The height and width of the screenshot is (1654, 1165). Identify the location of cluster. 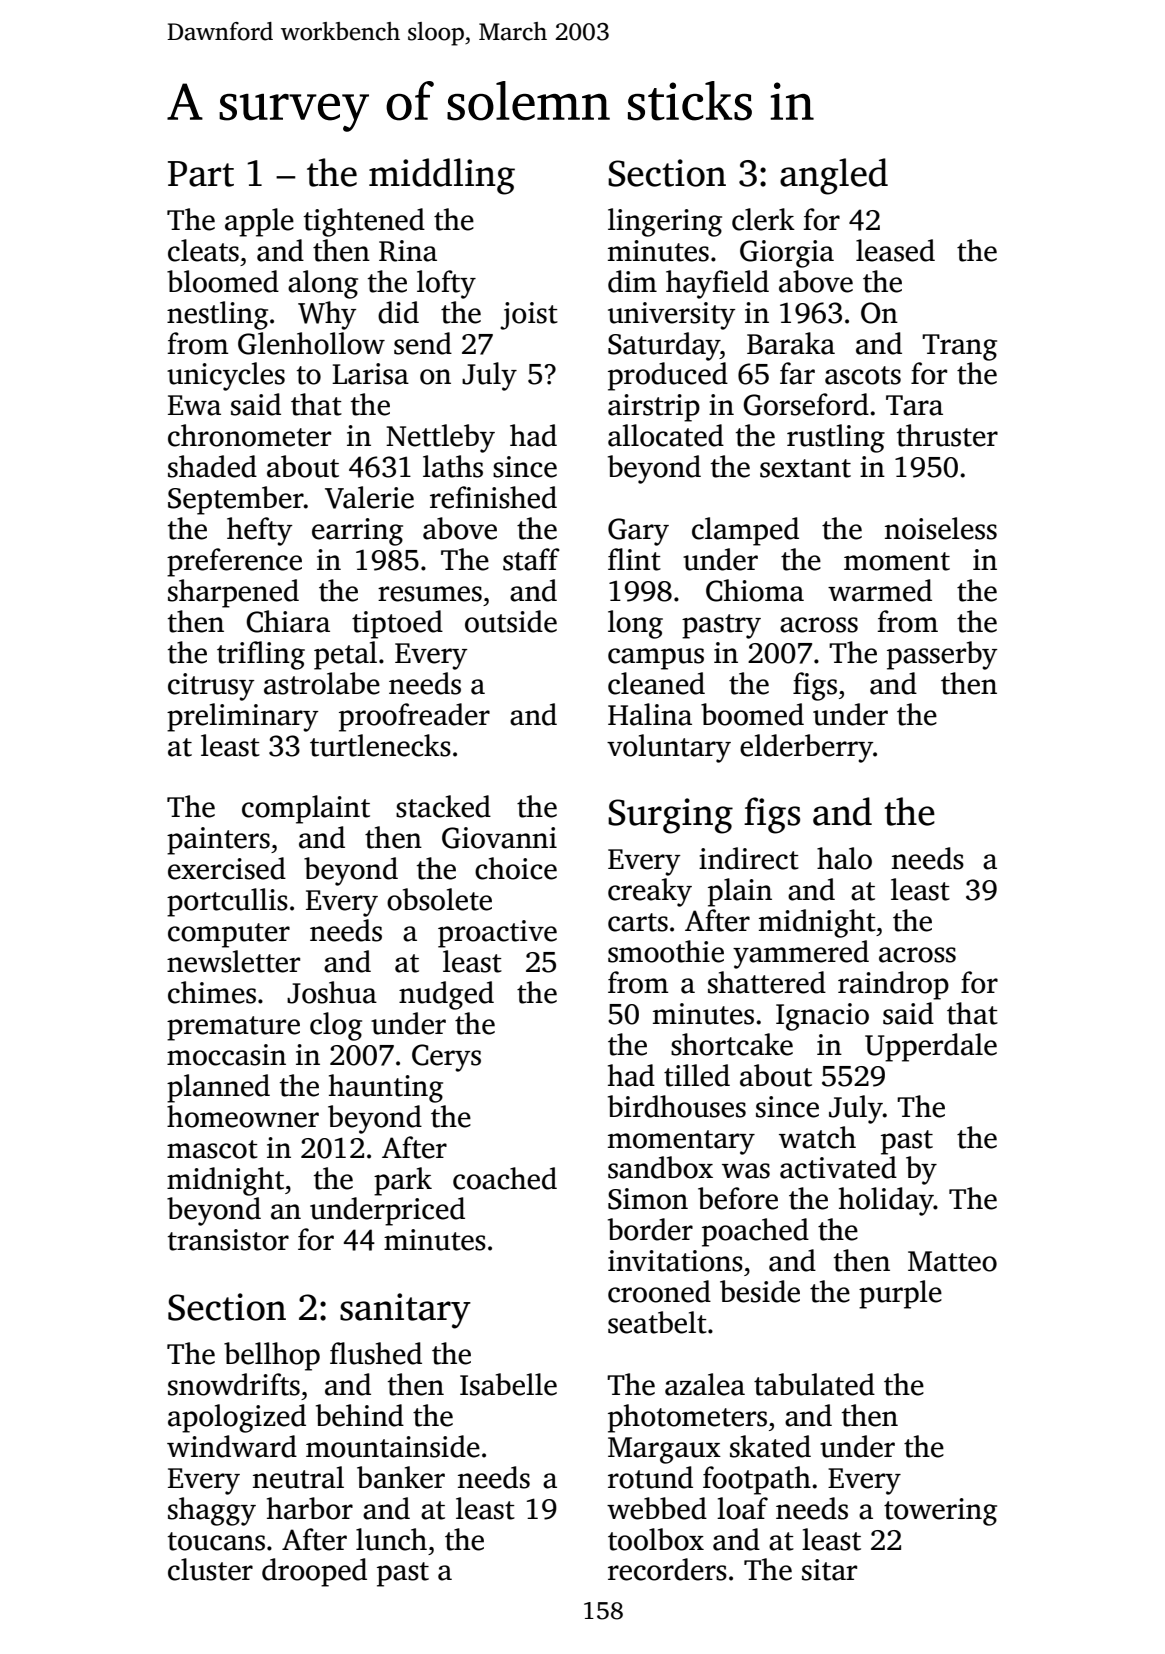
(210, 1569).
